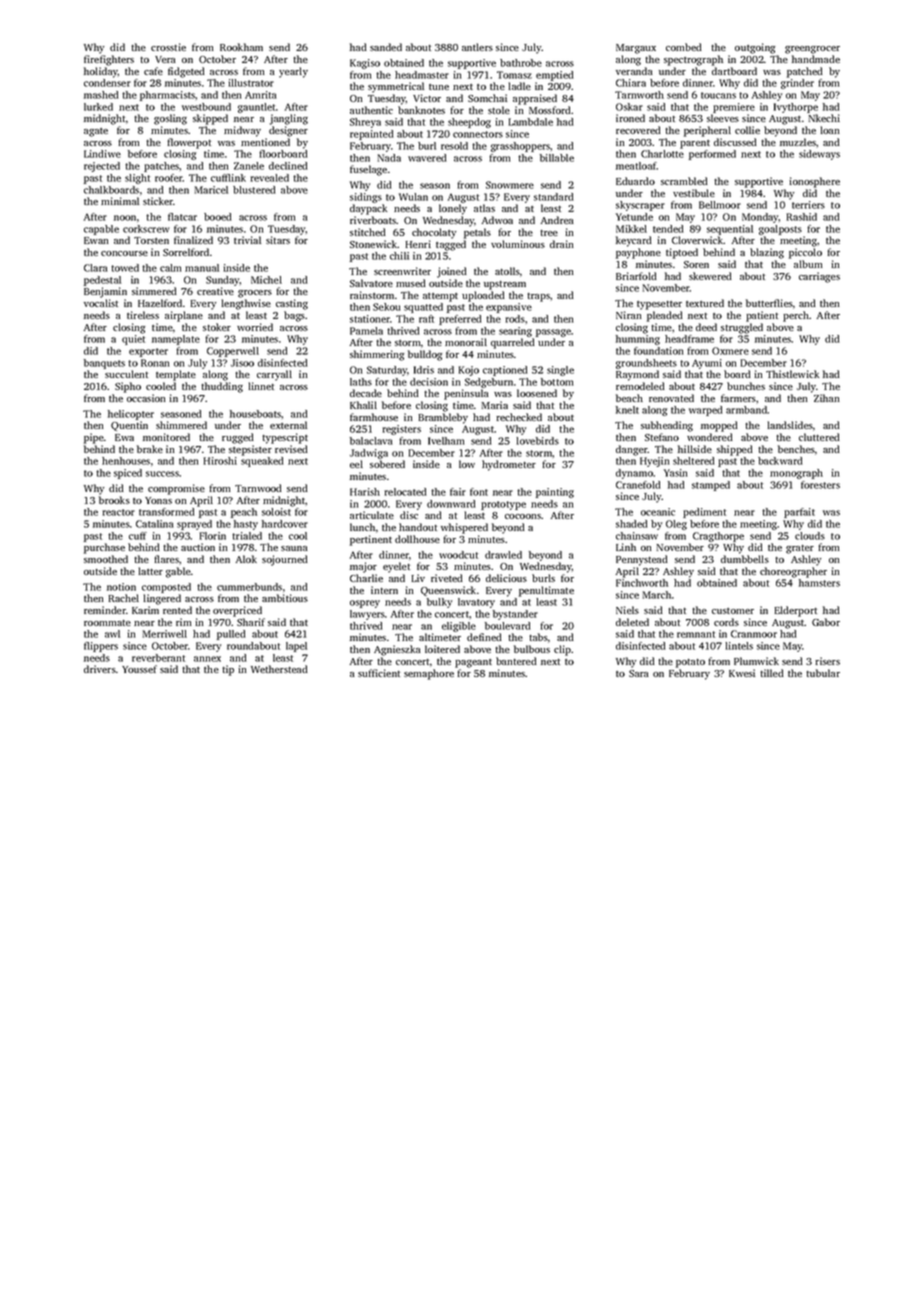 The image size is (924, 1308). What do you see at coordinates (710, 437) in the screenshot?
I see `wondered` at bounding box center [710, 437].
